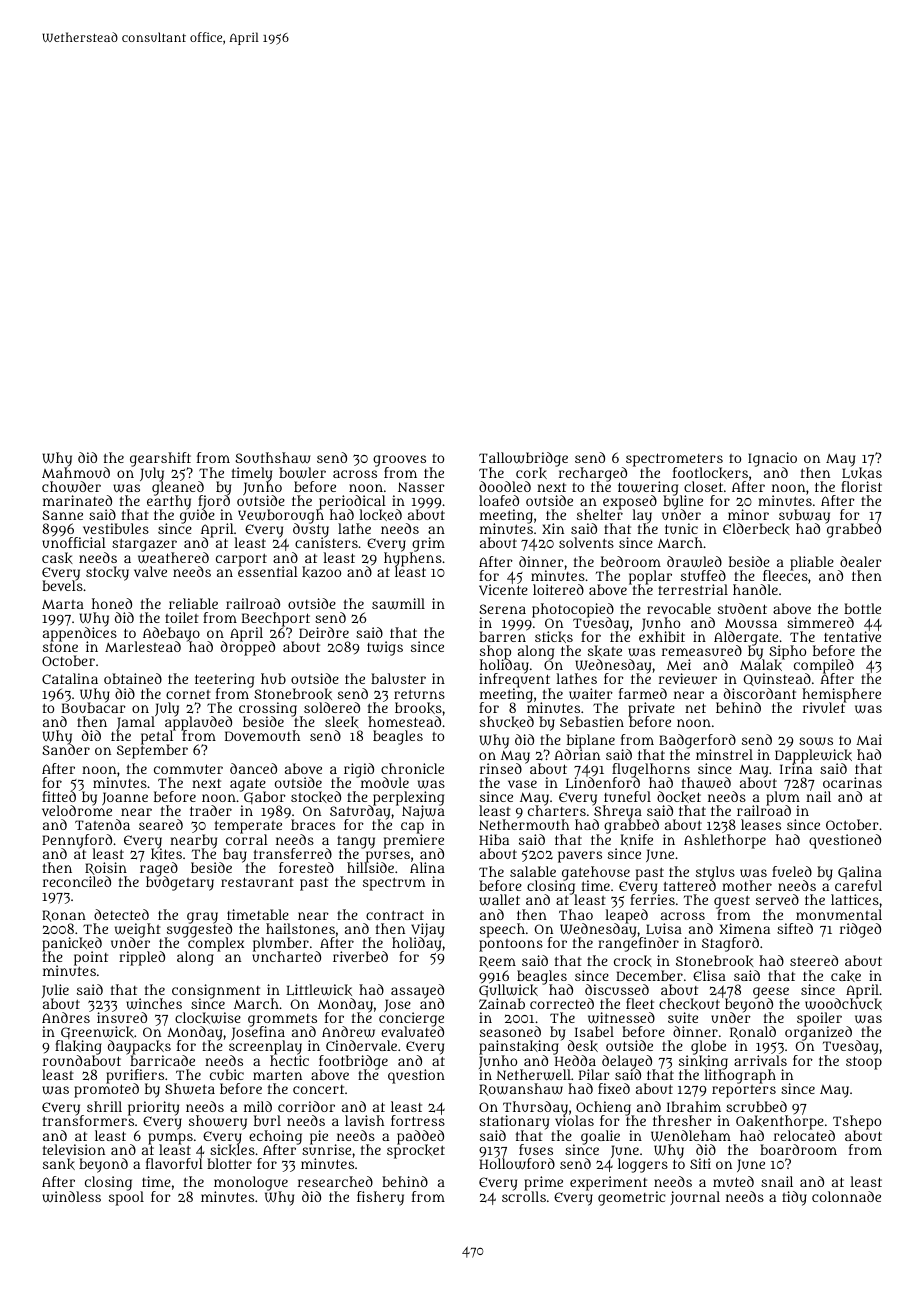 This page has width=924, height=1308. I want to click on pavers, so click(580, 857).
